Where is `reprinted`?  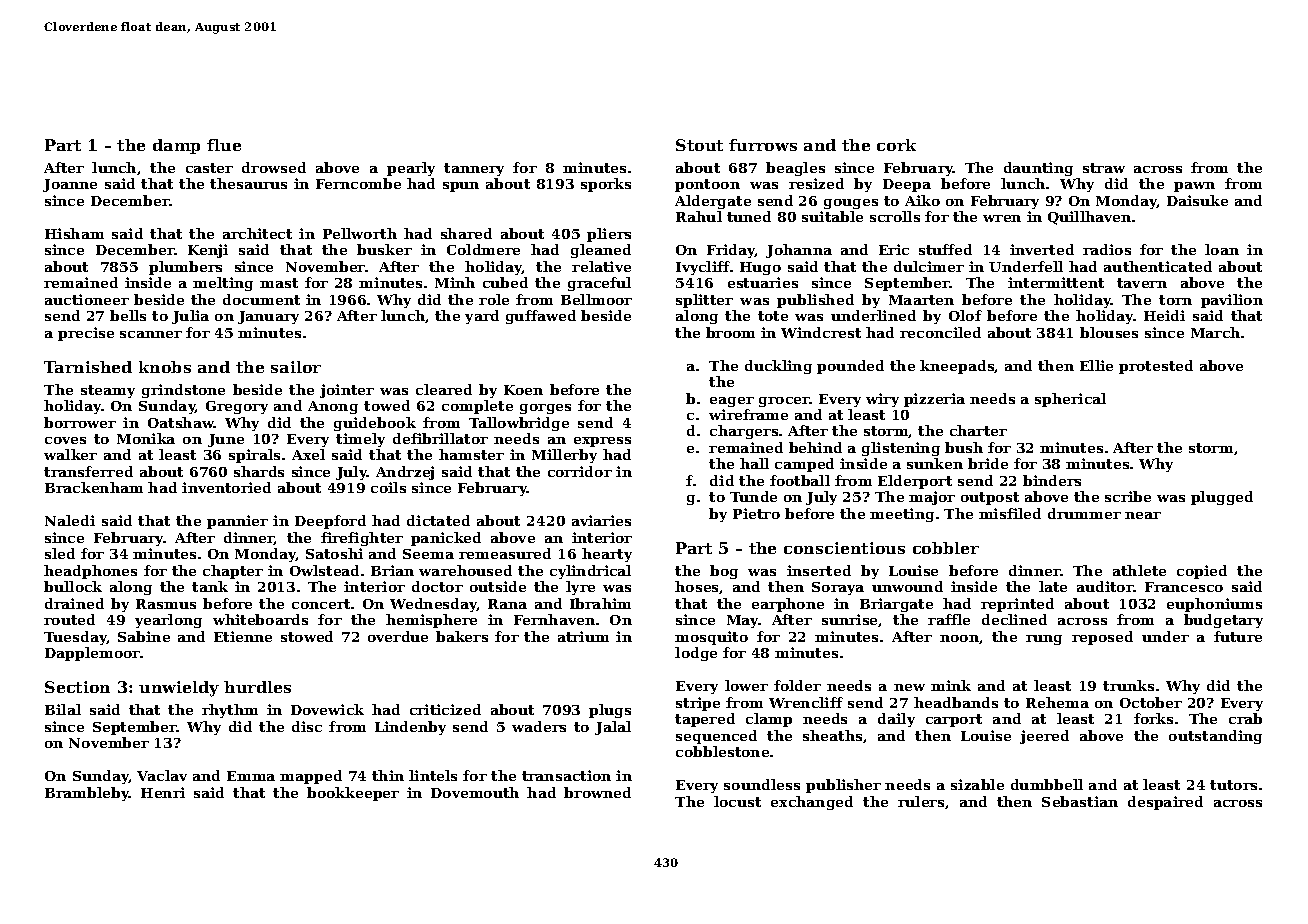 reprinted is located at coordinates (1017, 605).
